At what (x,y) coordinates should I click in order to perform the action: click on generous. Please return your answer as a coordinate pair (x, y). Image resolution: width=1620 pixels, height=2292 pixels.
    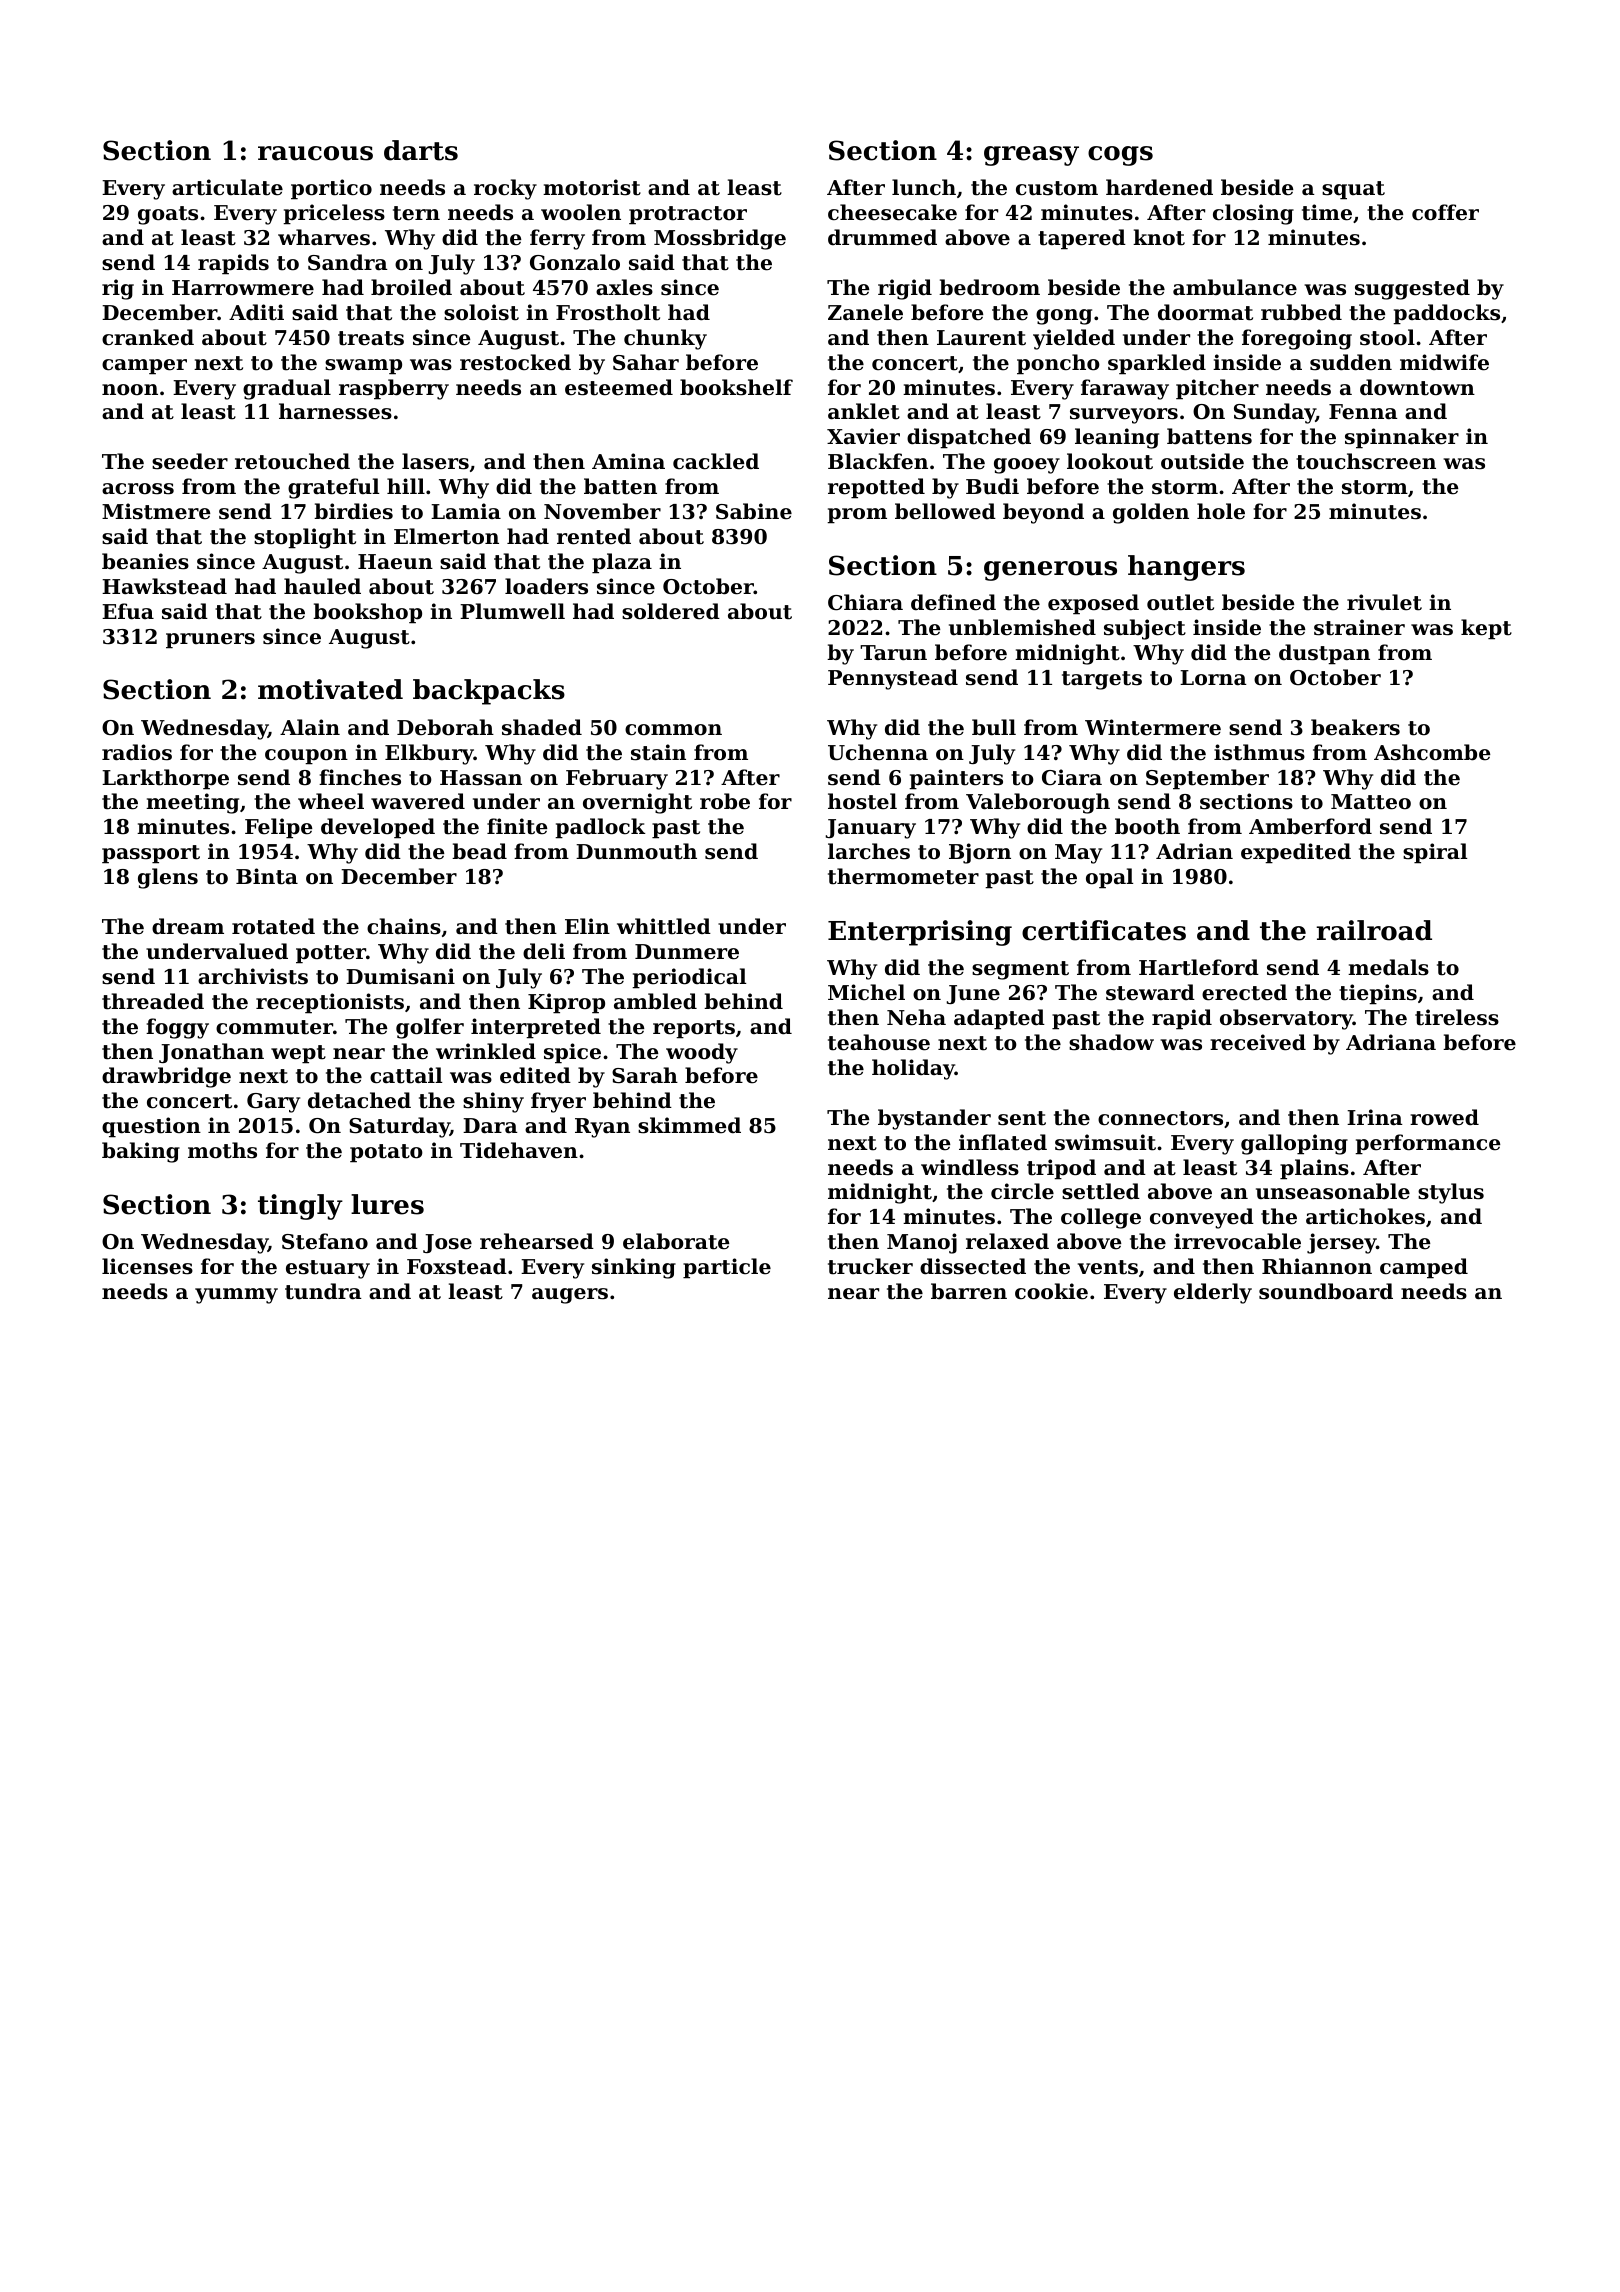
    Looking at the image, I should click on (1050, 571).
